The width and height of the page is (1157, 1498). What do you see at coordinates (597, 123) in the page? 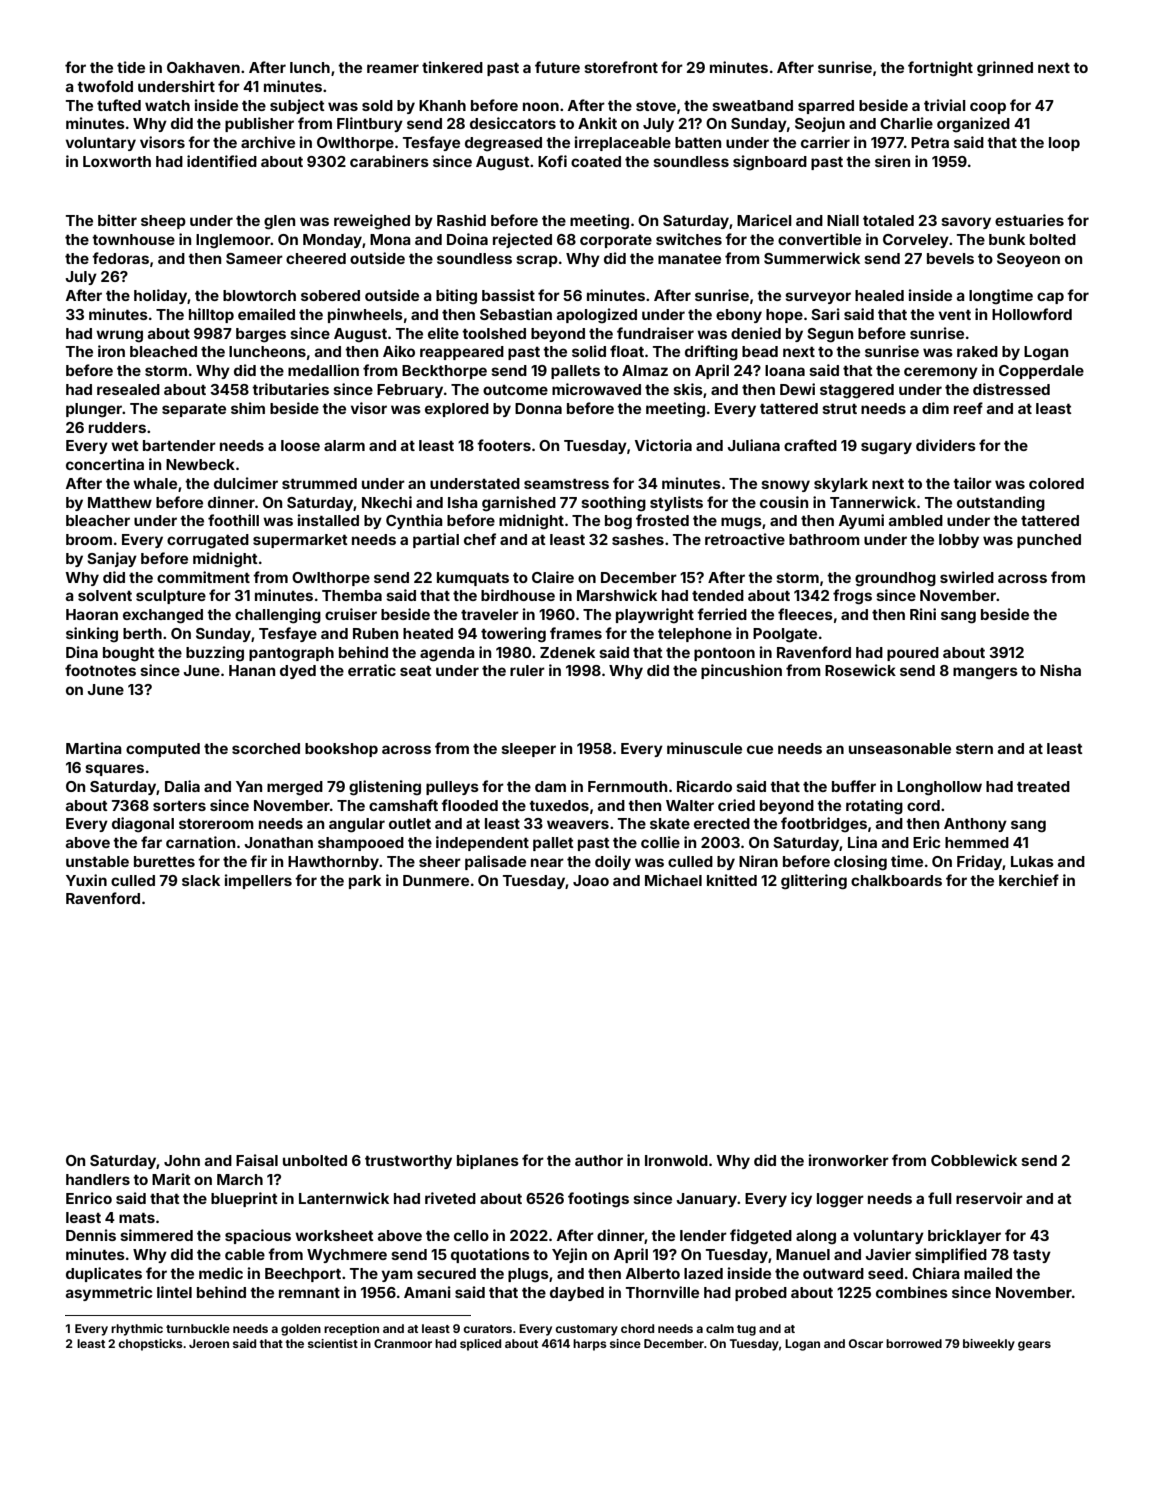
I see `Ankit` at bounding box center [597, 123].
